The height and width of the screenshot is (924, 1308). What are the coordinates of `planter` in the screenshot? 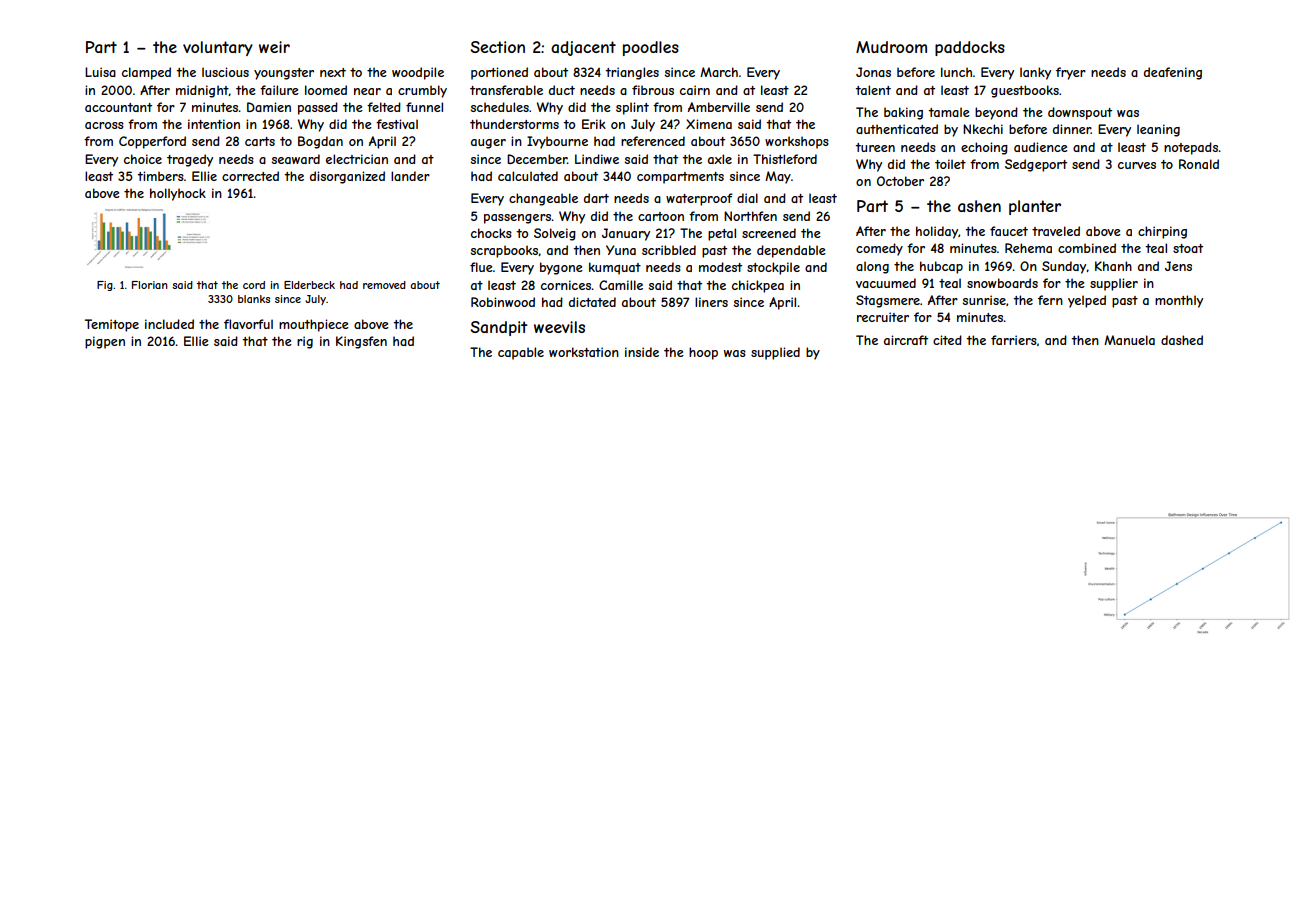 It's located at (1035, 207).
